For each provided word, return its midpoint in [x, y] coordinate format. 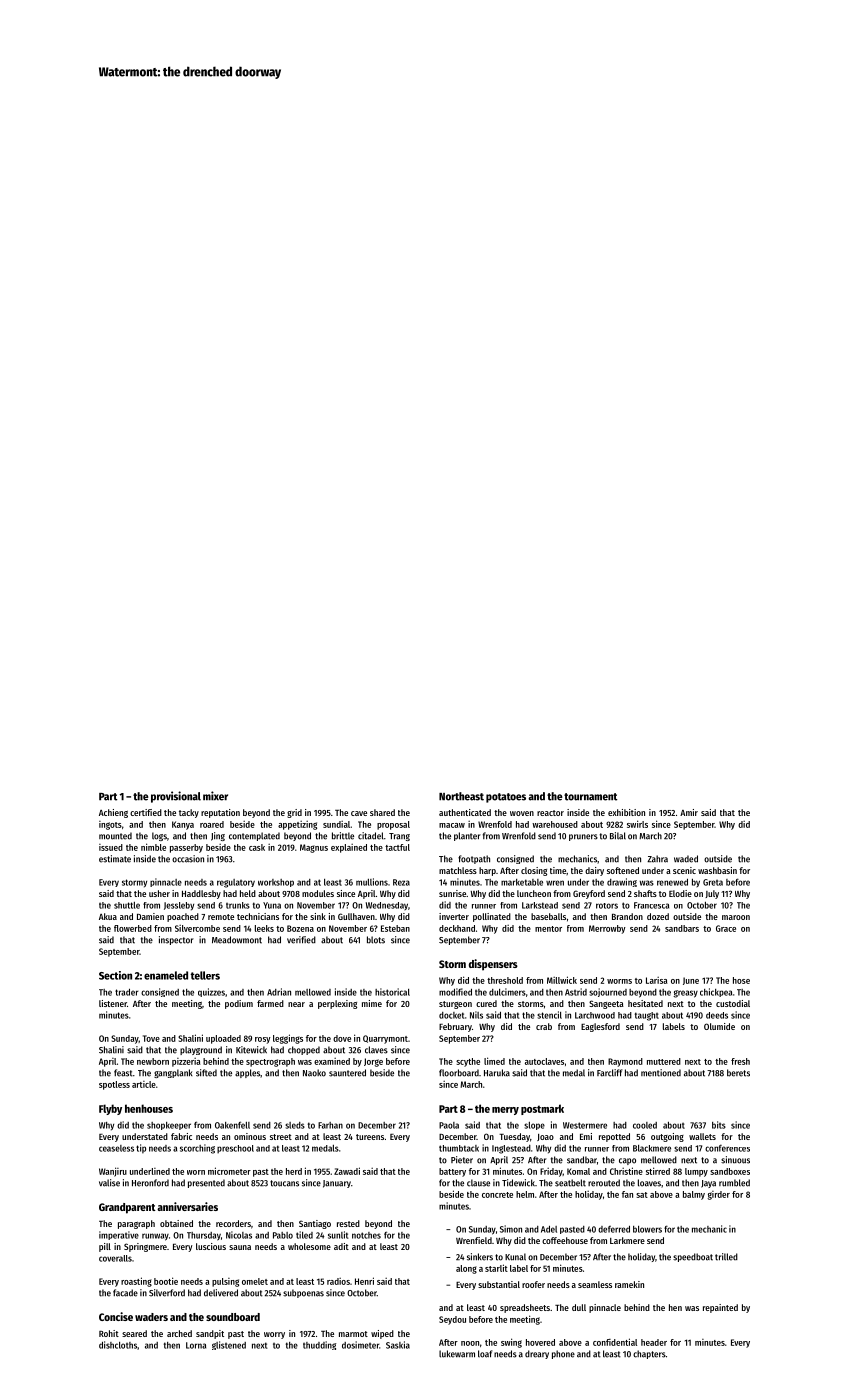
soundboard [233, 1317]
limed [494, 1061]
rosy [263, 1040]
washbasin [717, 870]
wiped [382, 1334]
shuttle [127, 905]
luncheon [534, 893]
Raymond [625, 1062]
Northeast [461, 796]
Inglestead [511, 1149]
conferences [727, 1148]
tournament [590, 797]
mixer [215, 796]
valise [109, 1183]
